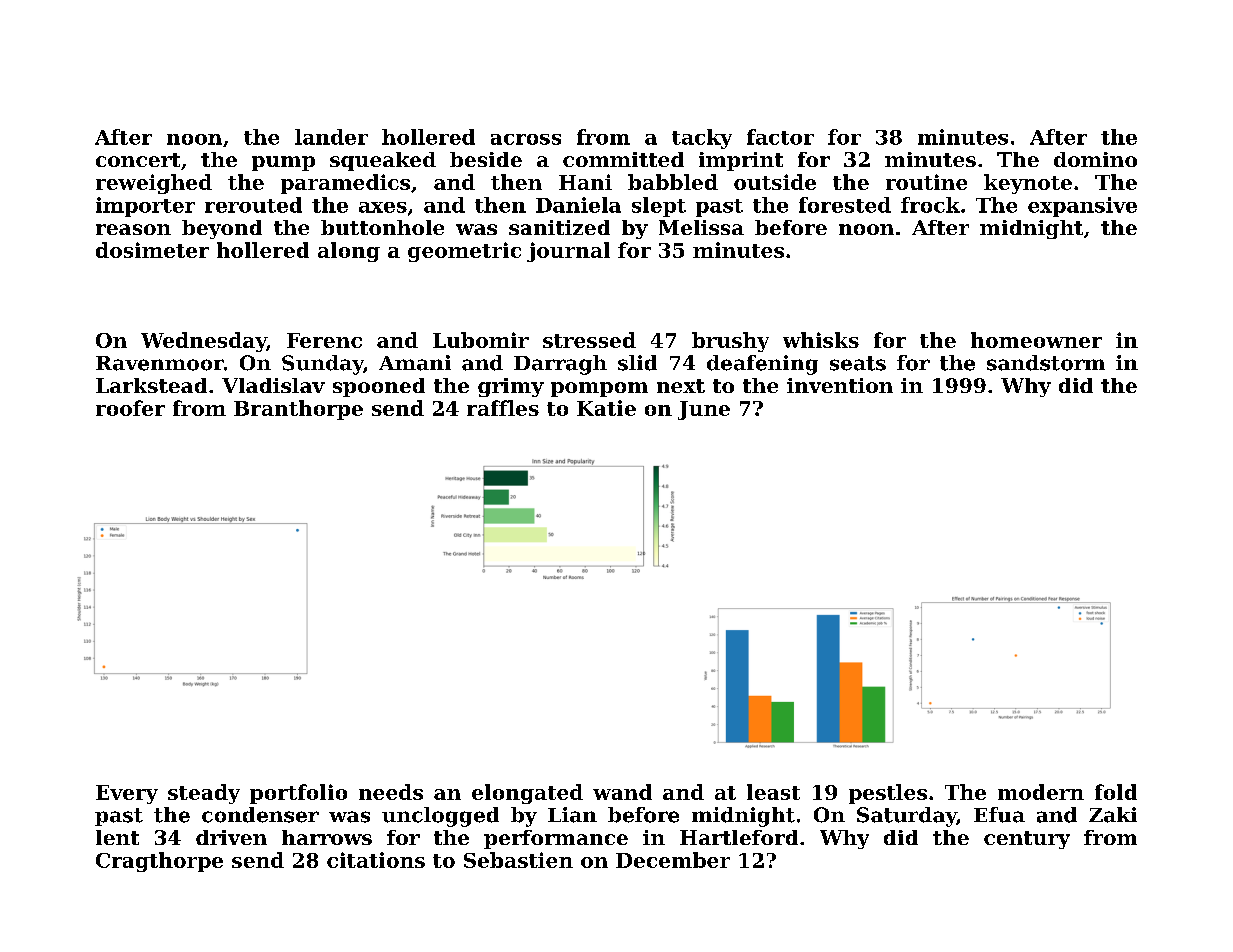 The height and width of the screenshot is (952, 1233). I want to click on fold, so click(1116, 792).
